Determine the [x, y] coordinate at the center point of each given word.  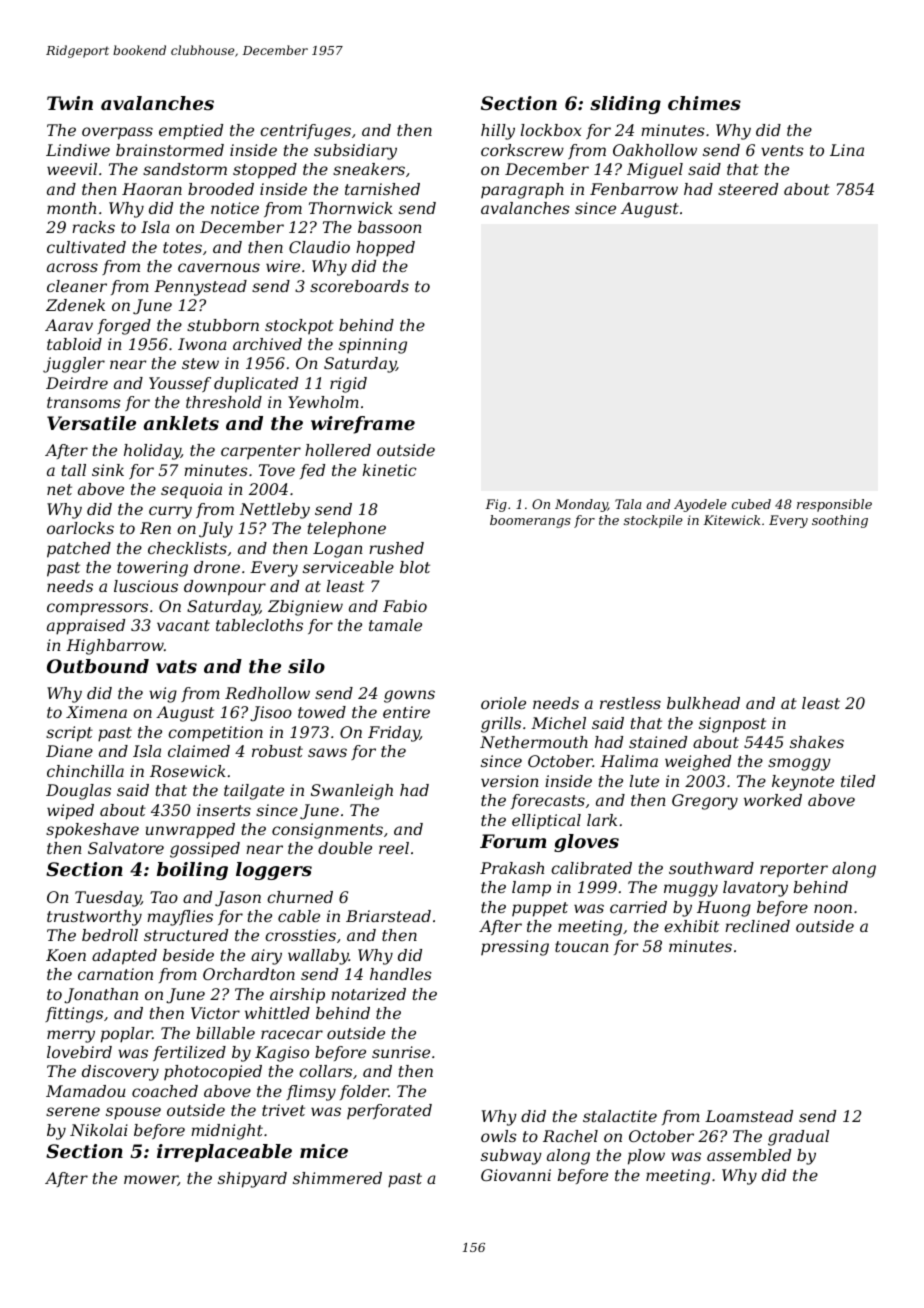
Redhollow [267, 693]
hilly [498, 132]
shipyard [252, 1180]
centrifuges [305, 132]
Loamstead [749, 1116]
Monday [581, 505]
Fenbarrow [634, 189]
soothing [840, 521]
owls [499, 1136]
